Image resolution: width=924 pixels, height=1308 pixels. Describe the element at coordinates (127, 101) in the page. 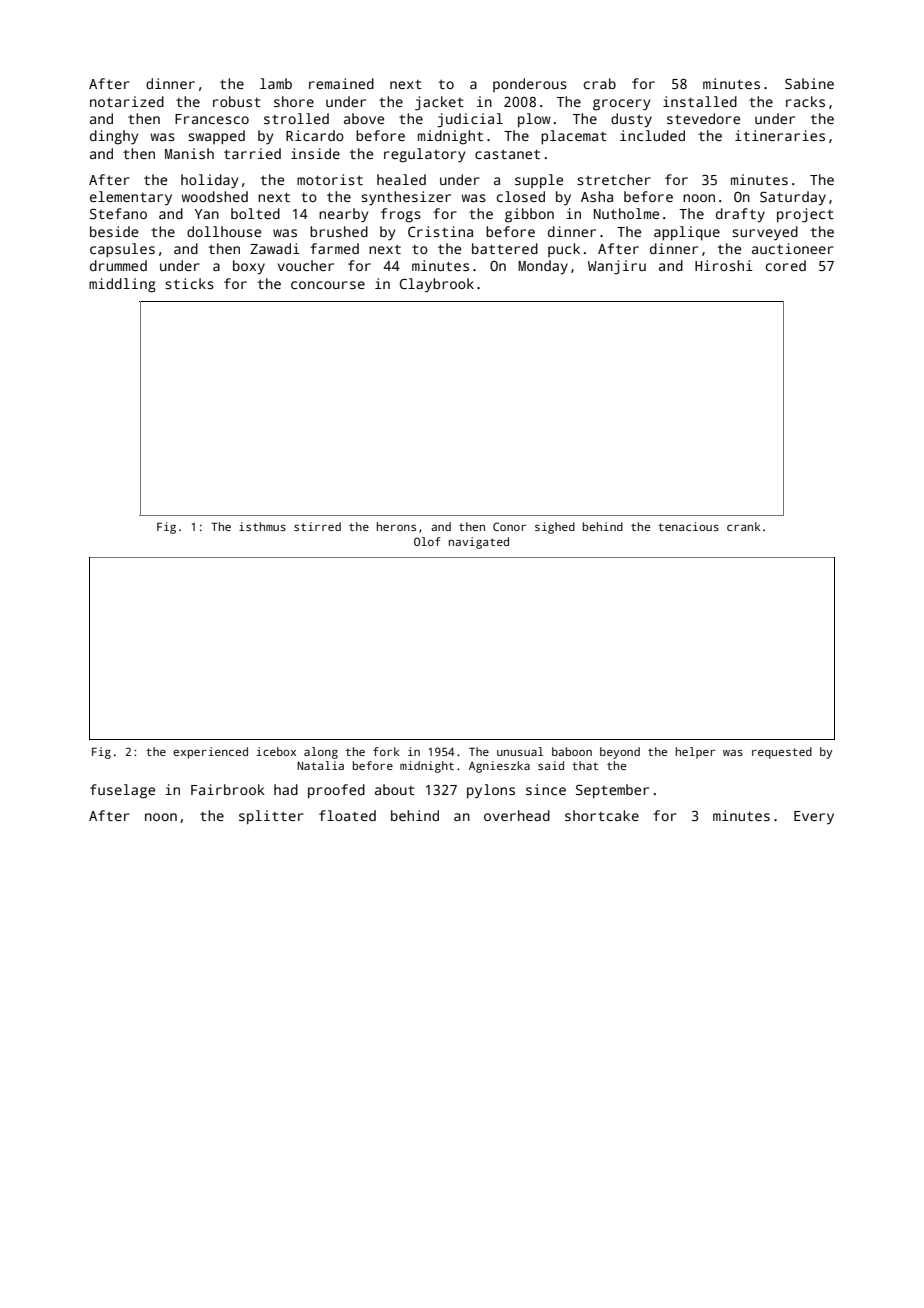

I see `notarized` at that location.
